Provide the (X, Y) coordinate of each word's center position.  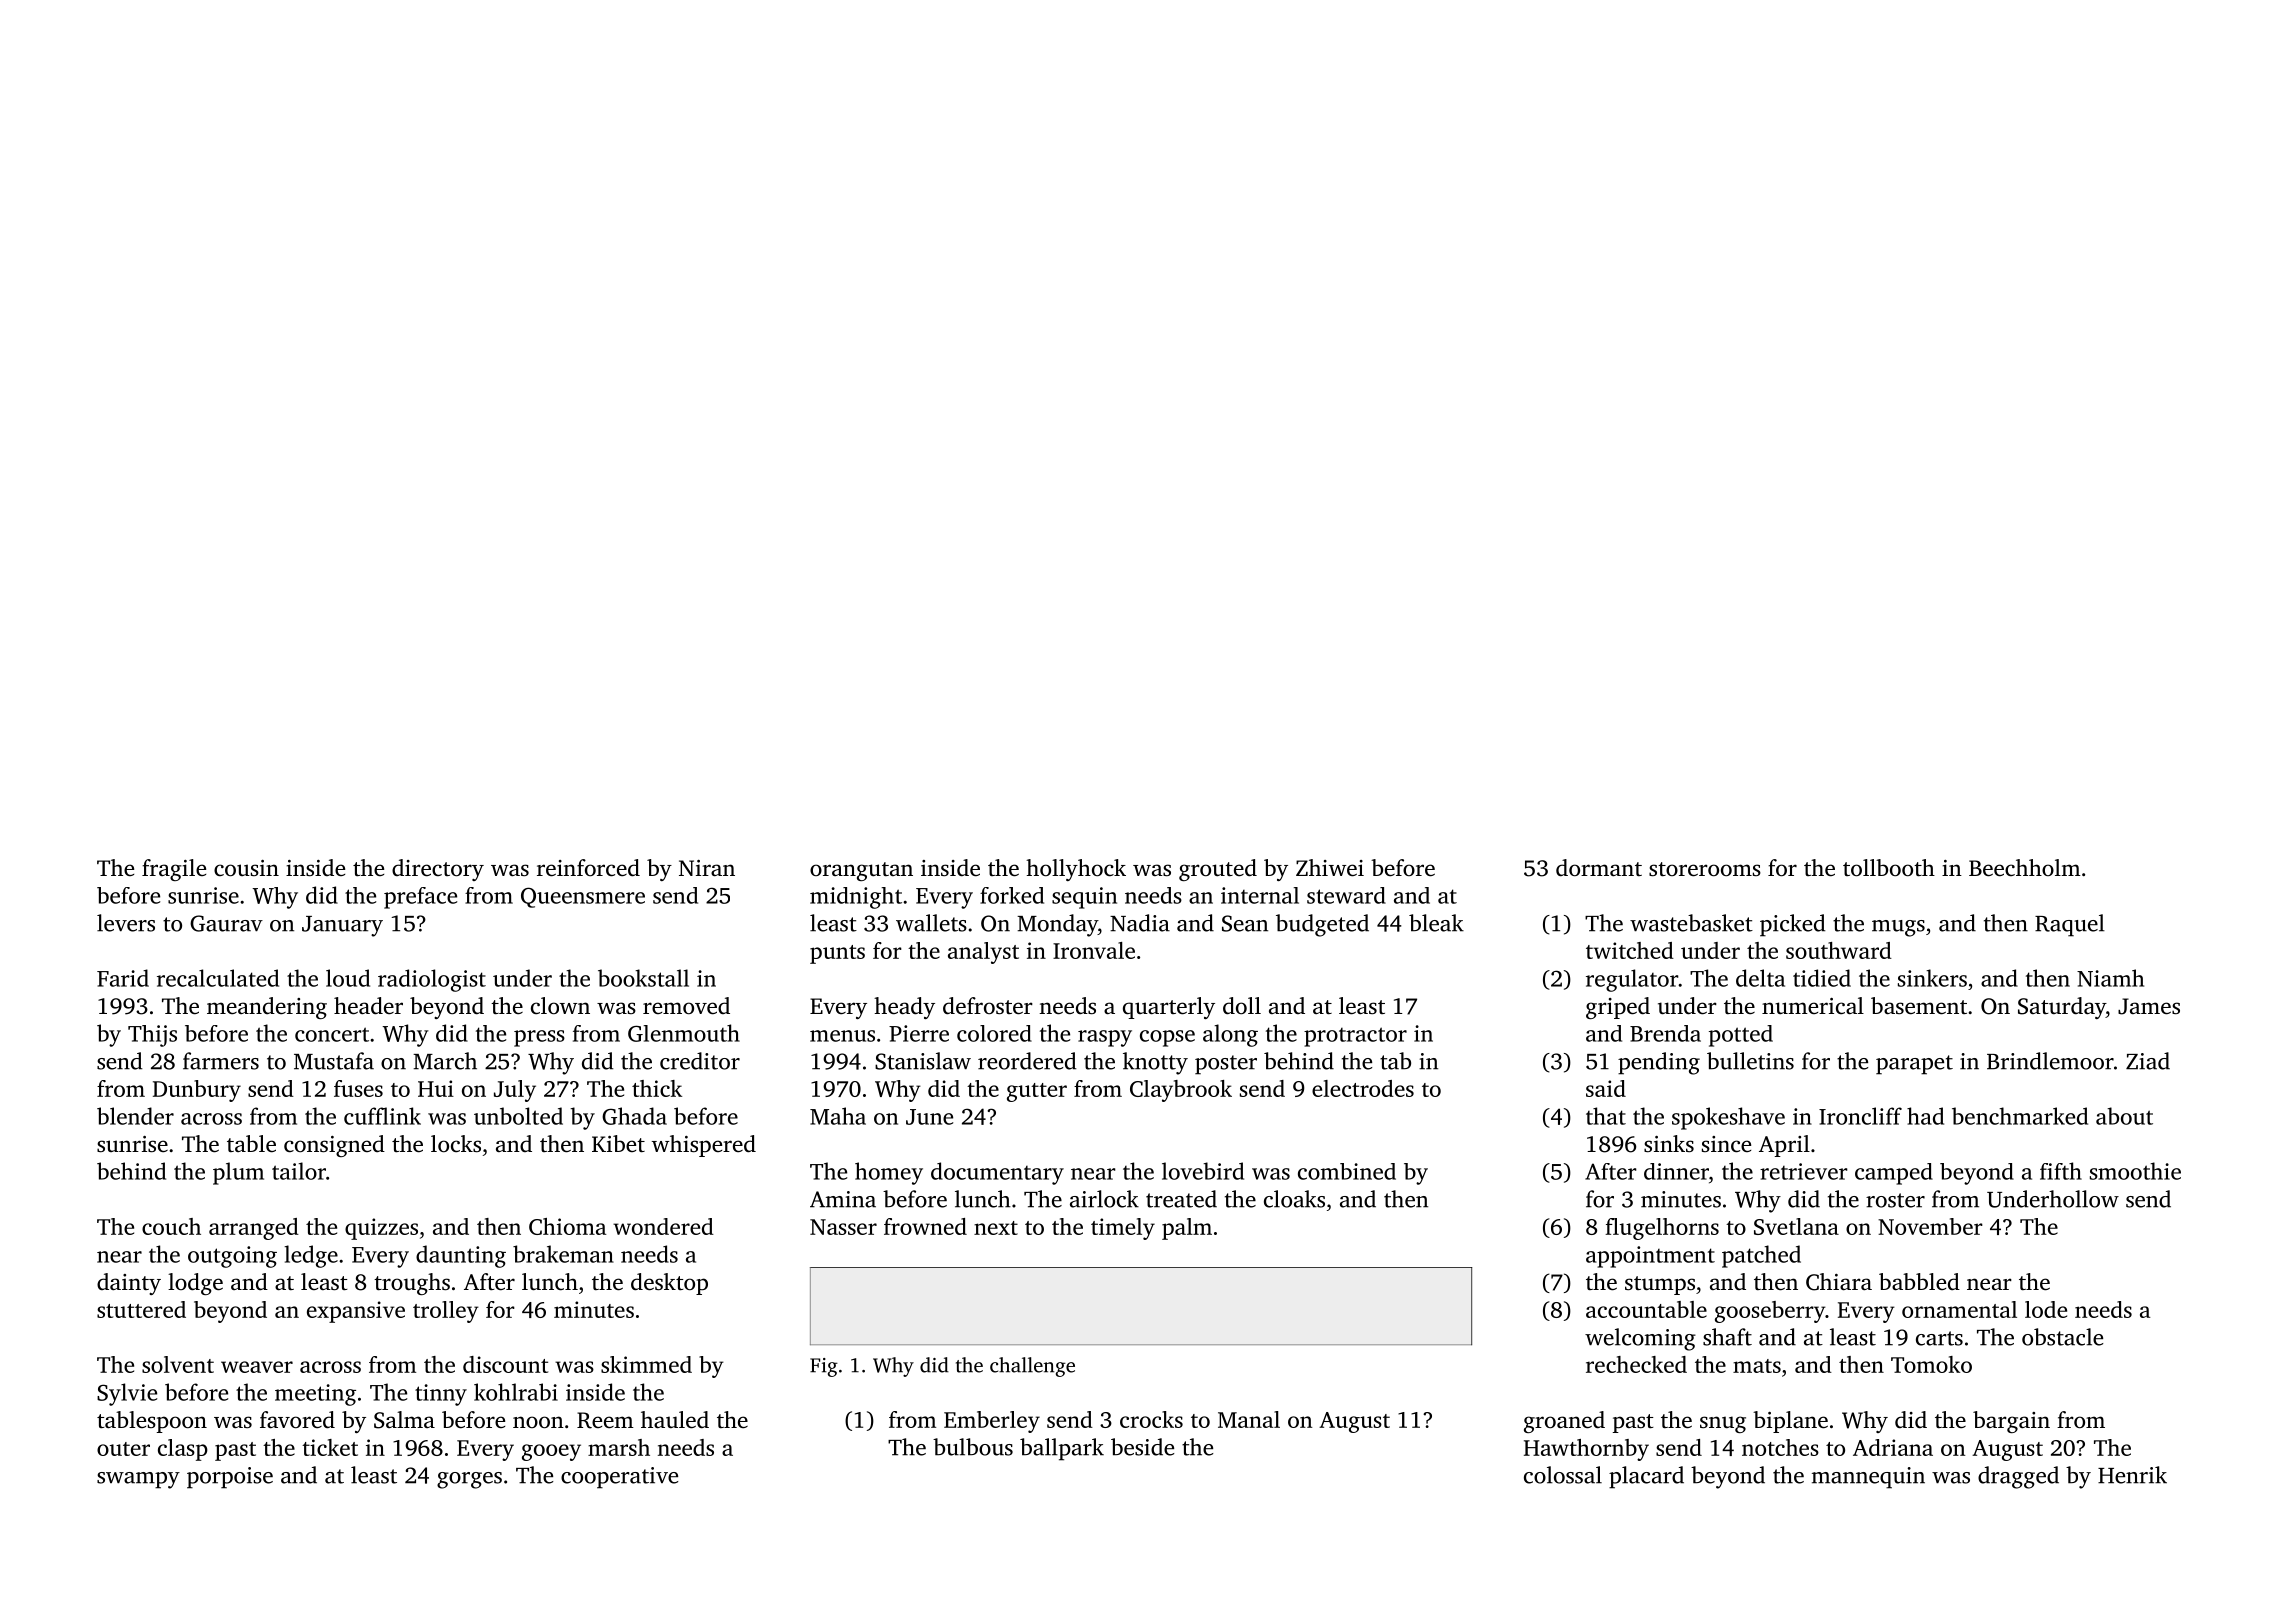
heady (904, 1008)
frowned (925, 1226)
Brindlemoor (2050, 1061)
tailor (299, 1171)
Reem (605, 1420)
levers (126, 923)
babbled (1919, 1281)
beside (1142, 1447)
